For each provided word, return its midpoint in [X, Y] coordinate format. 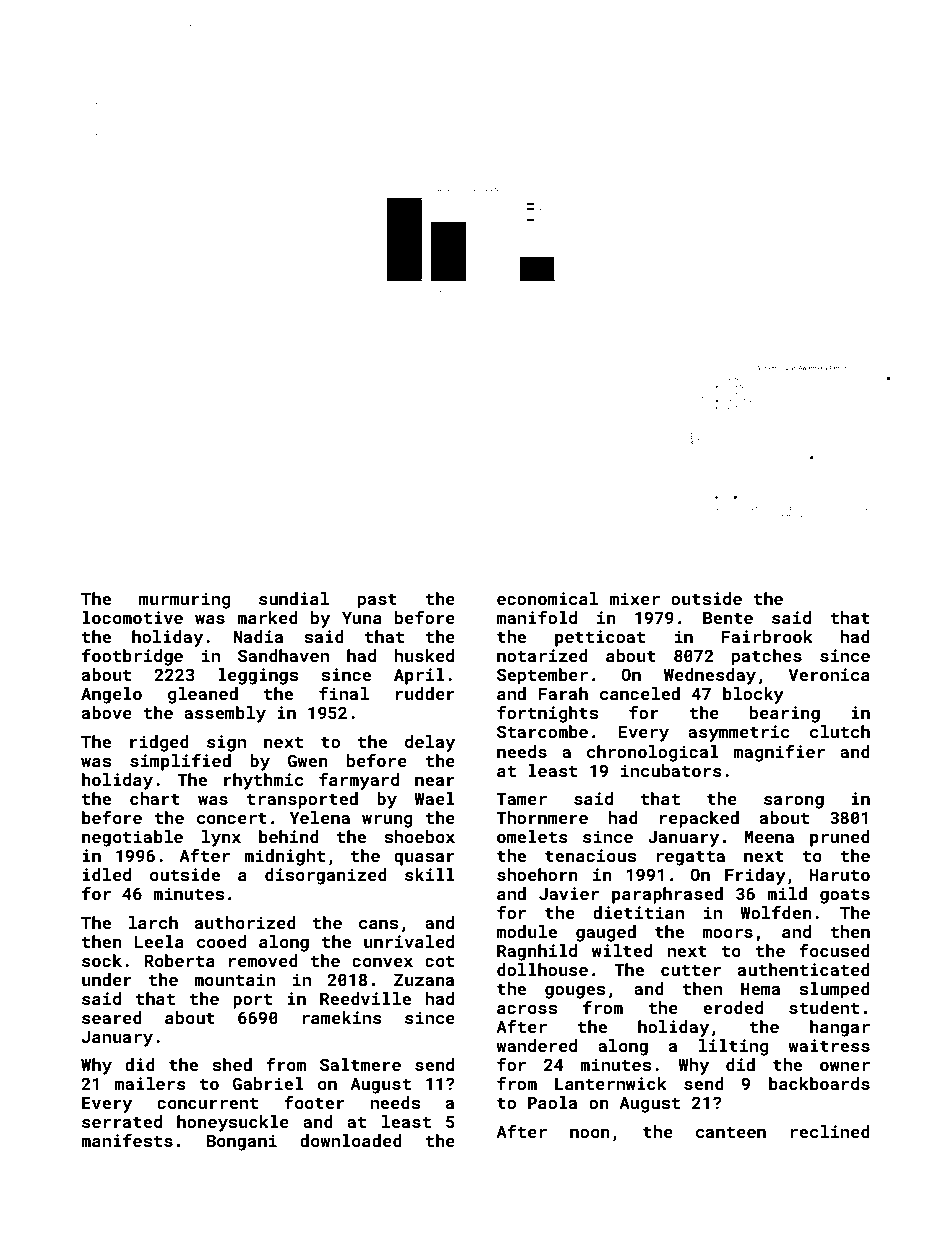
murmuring [184, 600]
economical [547, 598]
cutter [691, 970]
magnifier [779, 753]
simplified [180, 762]
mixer [635, 598]
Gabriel [268, 1083]
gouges [575, 992]
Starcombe [542, 731]
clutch [840, 731]
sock [102, 960]
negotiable [132, 838]
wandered [536, 1045]
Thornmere [542, 817]
